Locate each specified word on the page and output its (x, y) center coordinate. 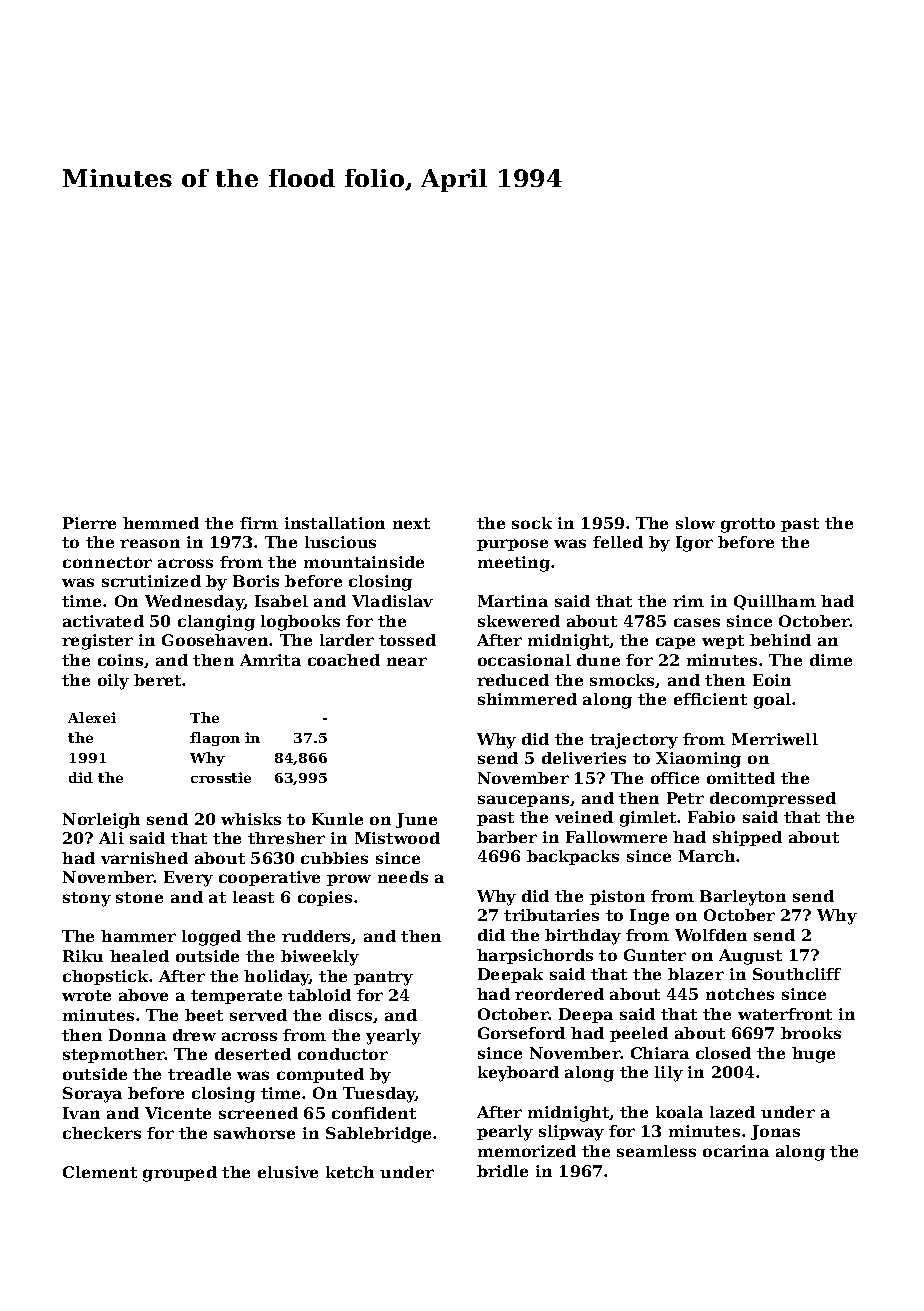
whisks (251, 819)
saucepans (523, 801)
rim (688, 601)
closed (723, 1053)
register (97, 642)
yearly (393, 1037)
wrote (86, 995)
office (675, 778)
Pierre (89, 523)
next (411, 523)
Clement (100, 1172)
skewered (519, 621)
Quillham (775, 602)
